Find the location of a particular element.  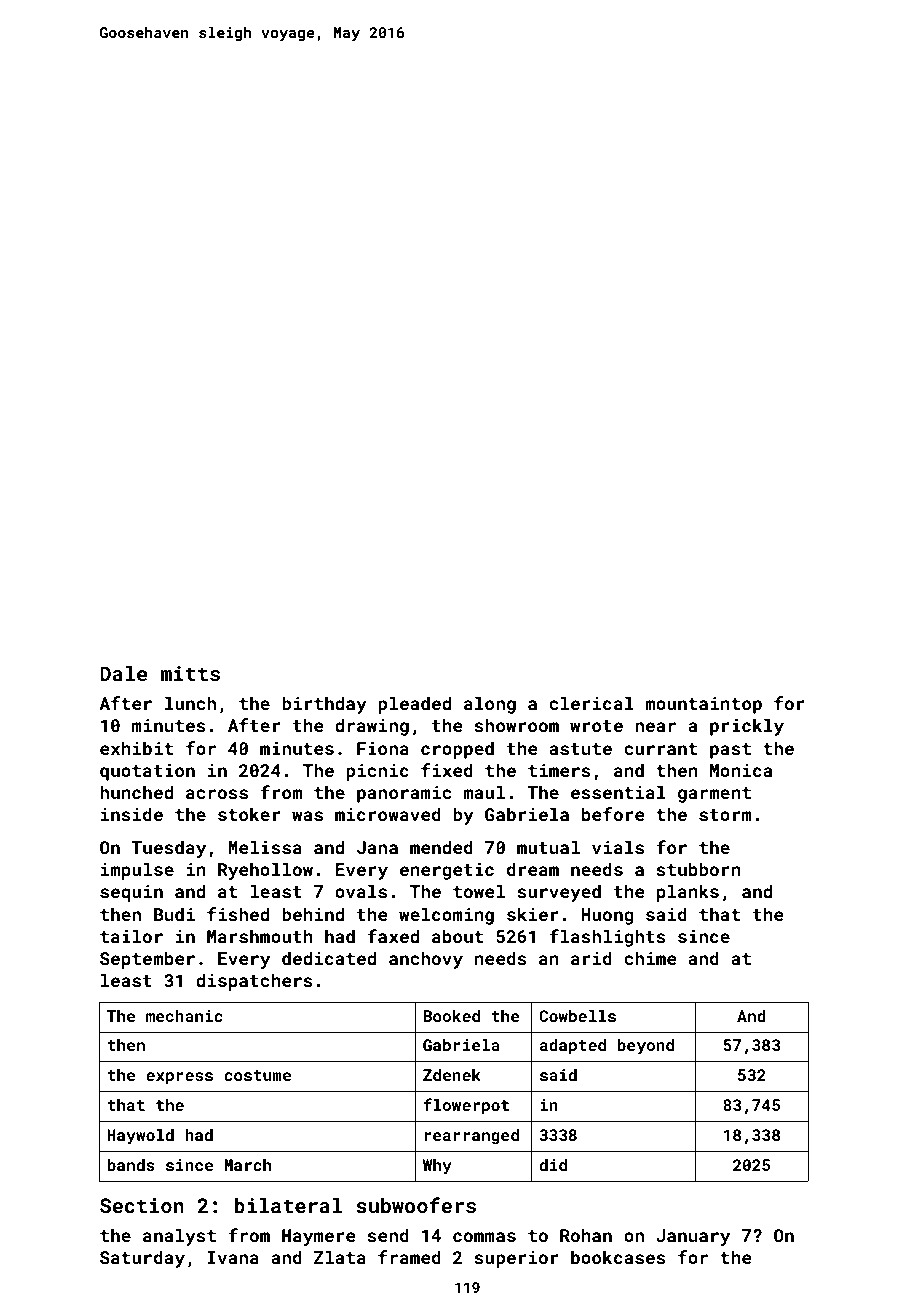

Ivana is located at coordinates (233, 1257).
